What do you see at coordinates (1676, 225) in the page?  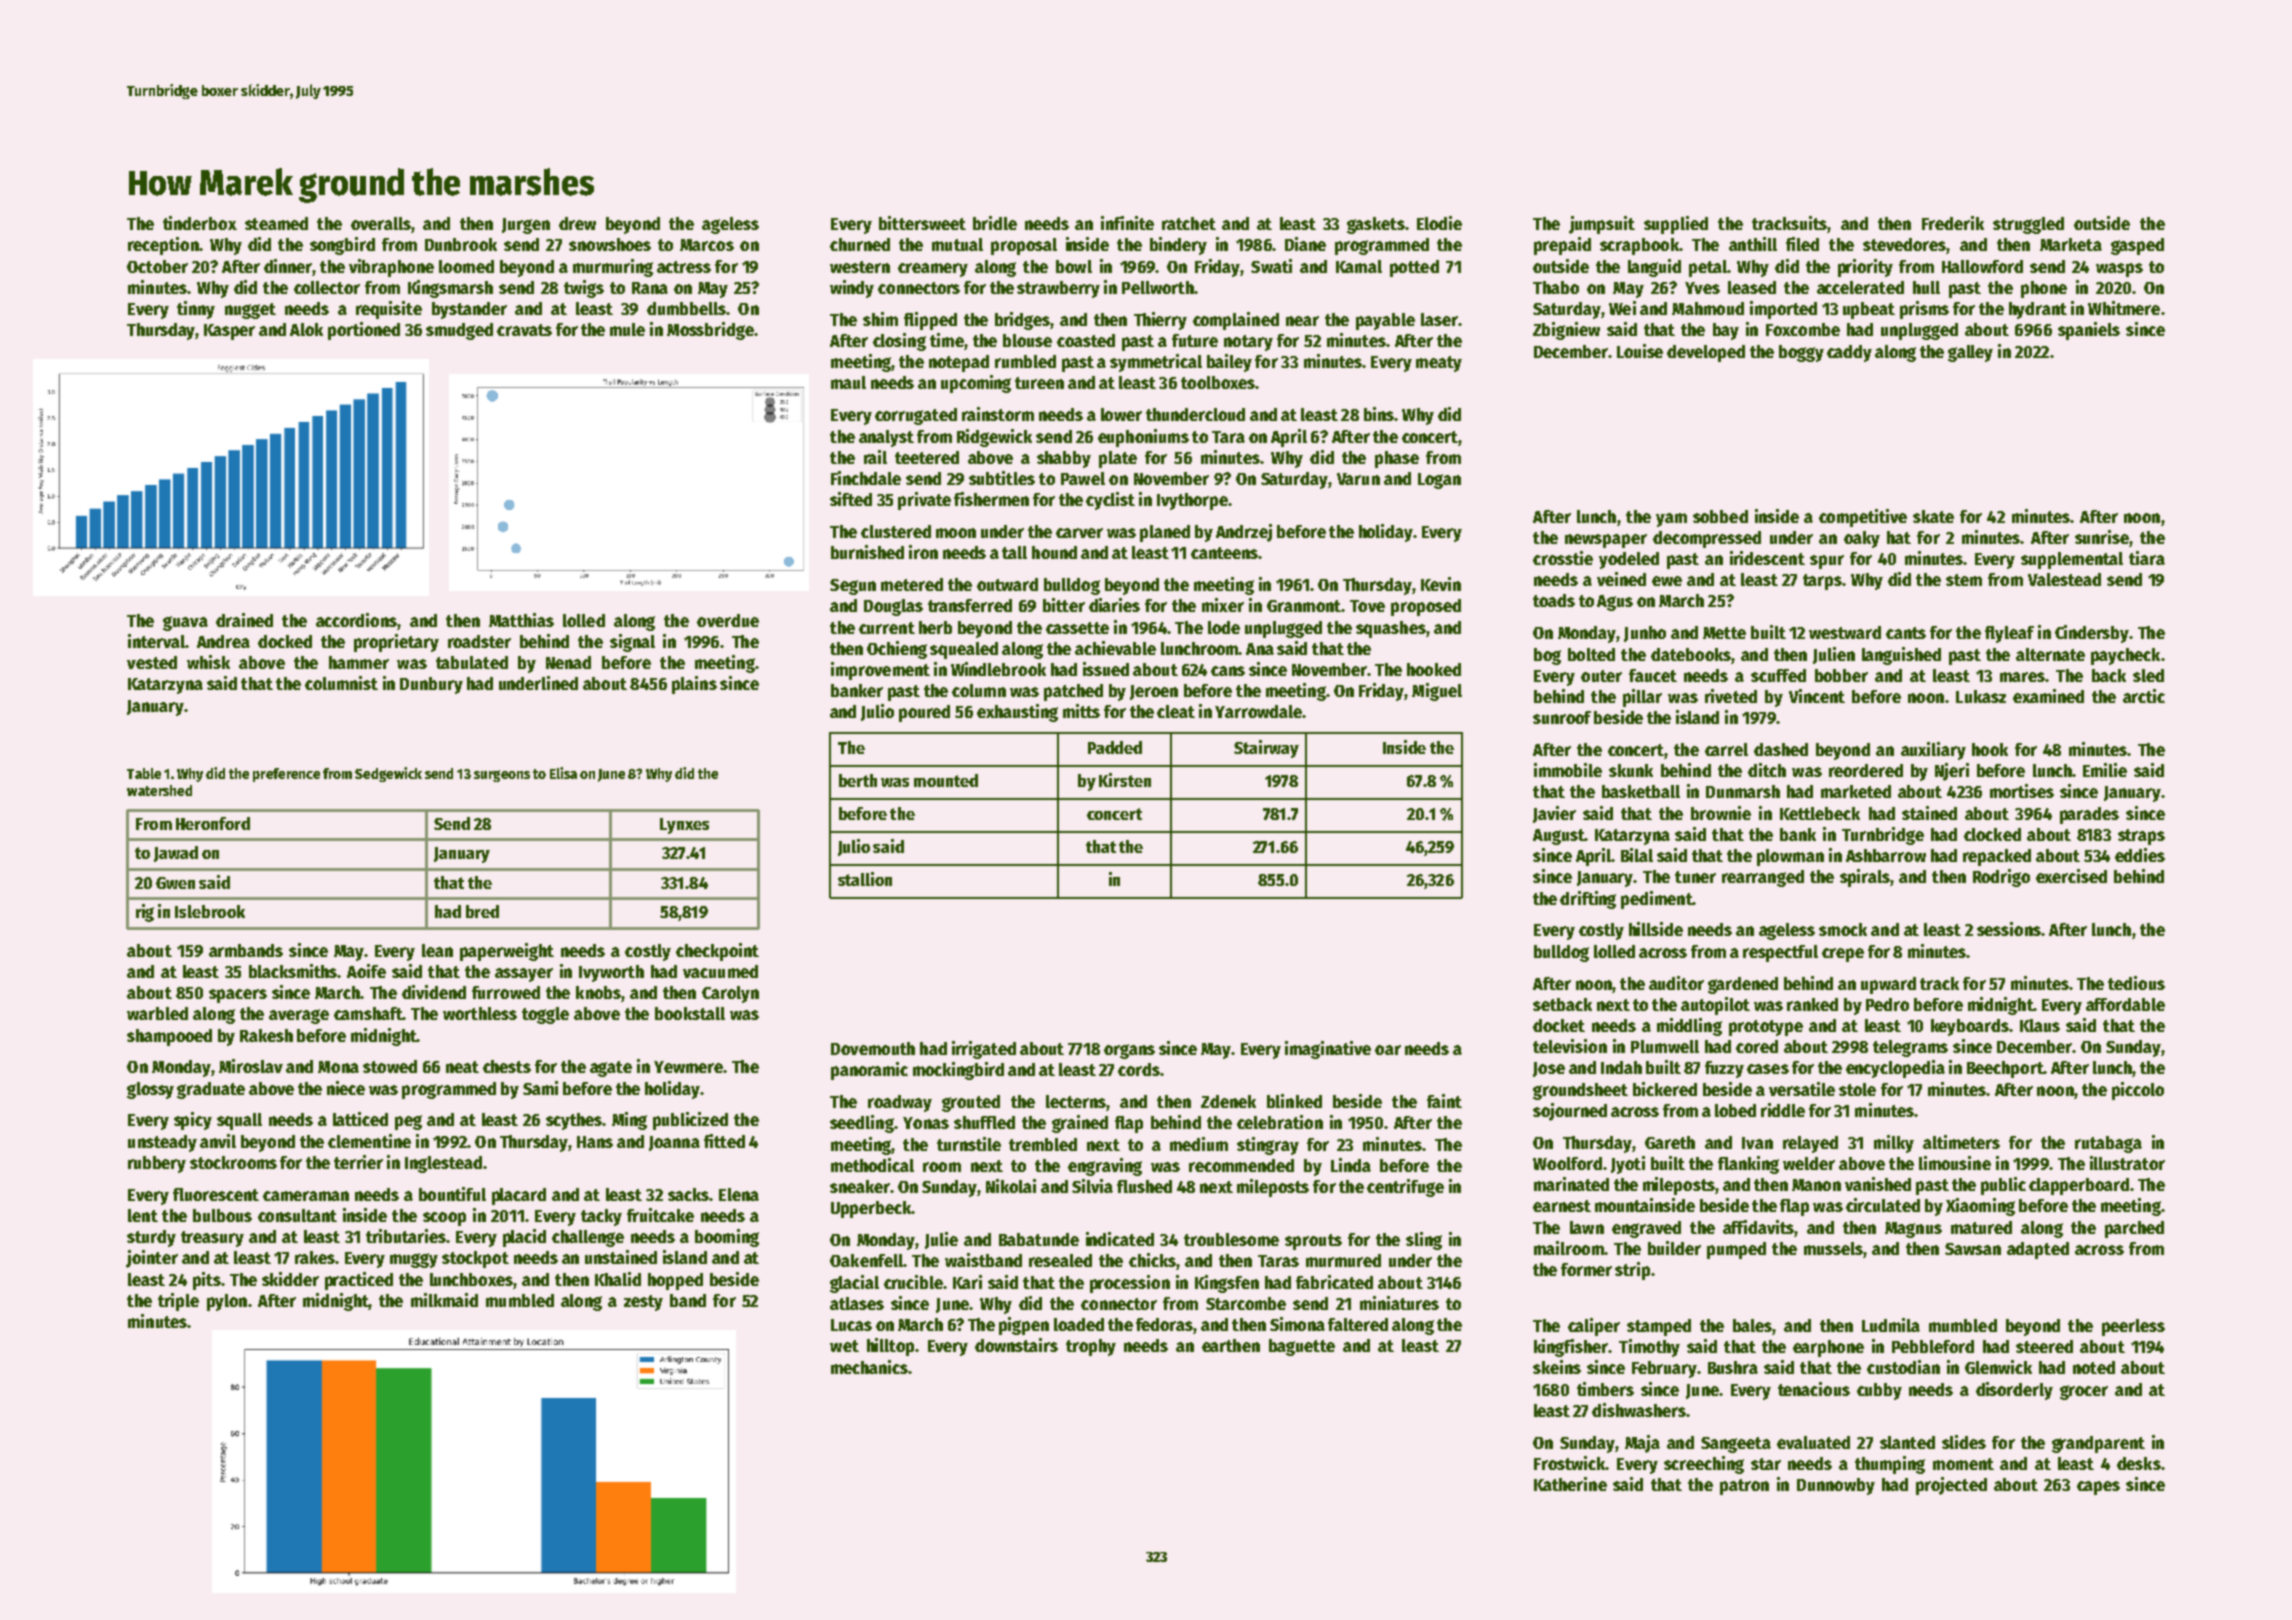 I see `supplied` at bounding box center [1676, 225].
